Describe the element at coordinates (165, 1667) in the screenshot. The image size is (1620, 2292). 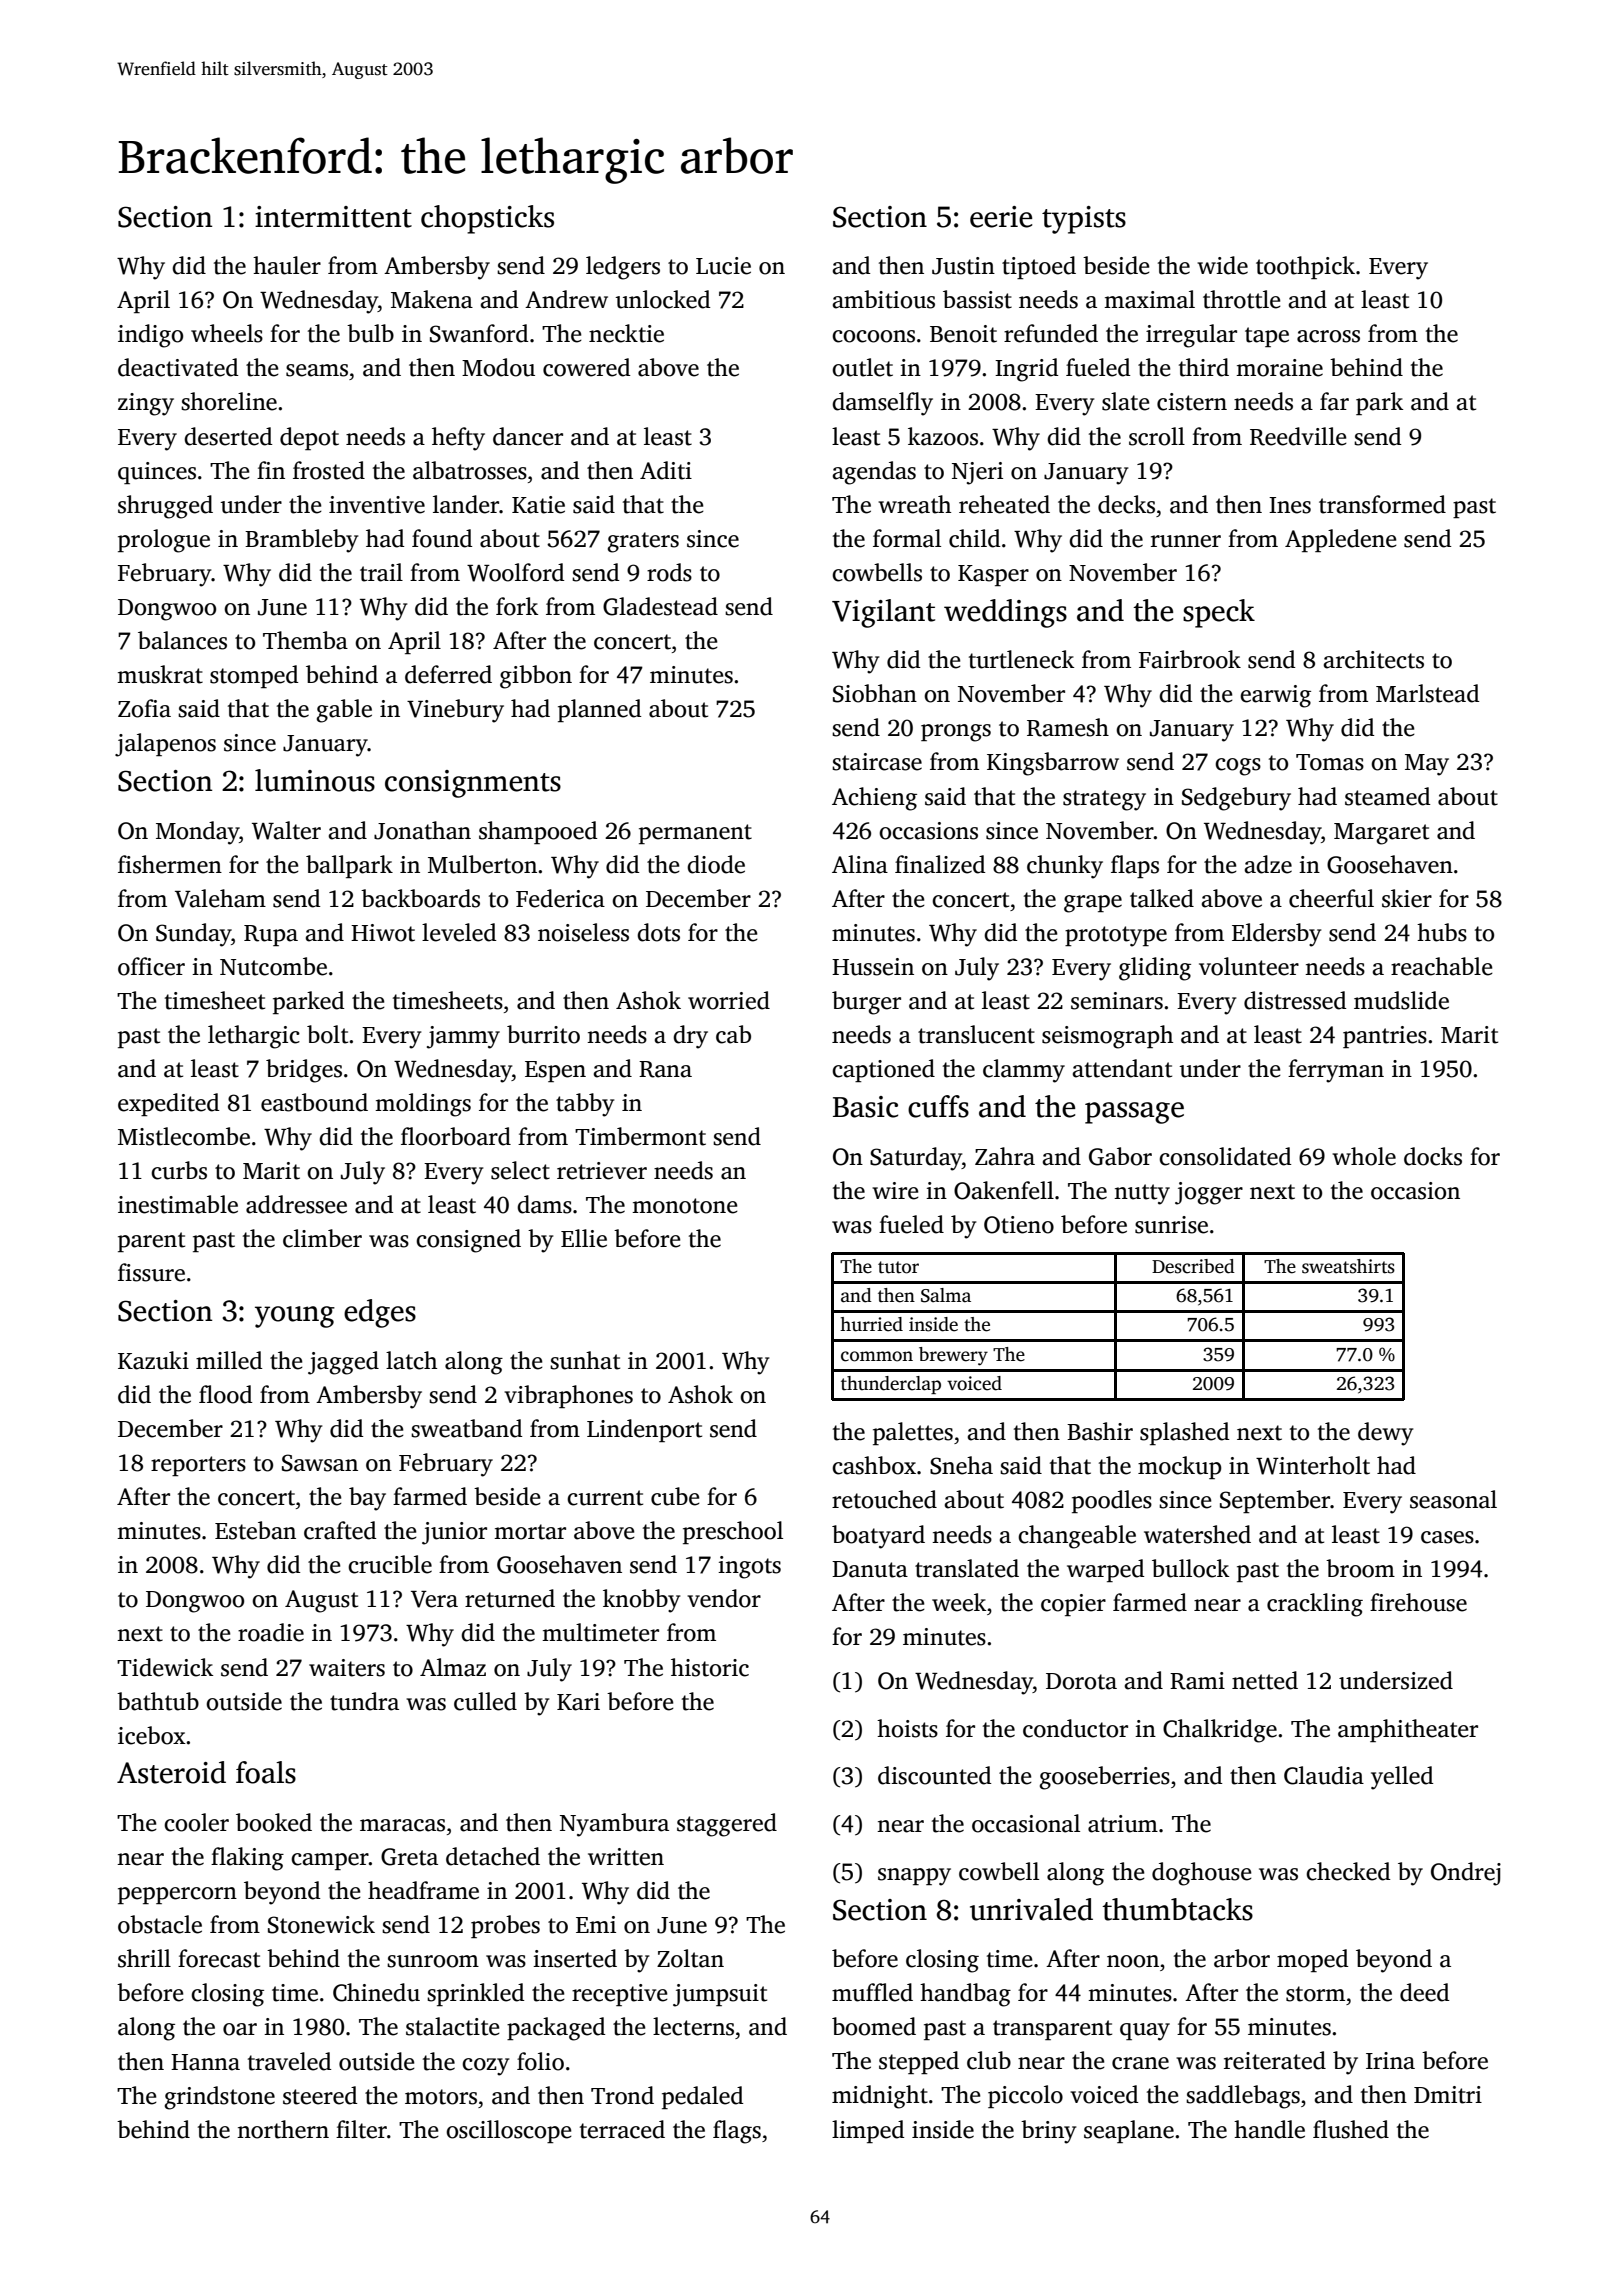
I see `Tidewick` at that location.
